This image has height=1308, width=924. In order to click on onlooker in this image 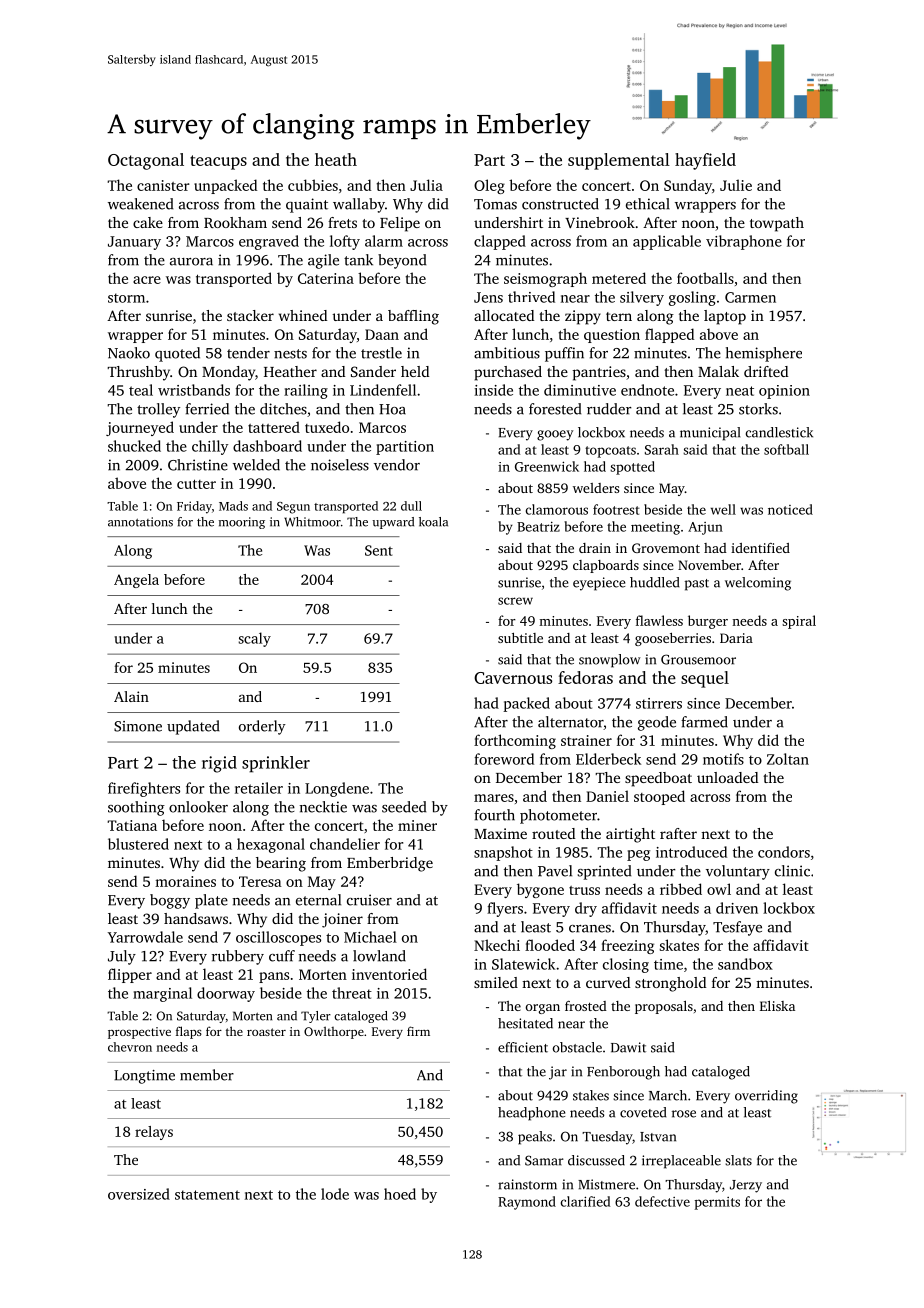, I will do `click(198, 807)`.
